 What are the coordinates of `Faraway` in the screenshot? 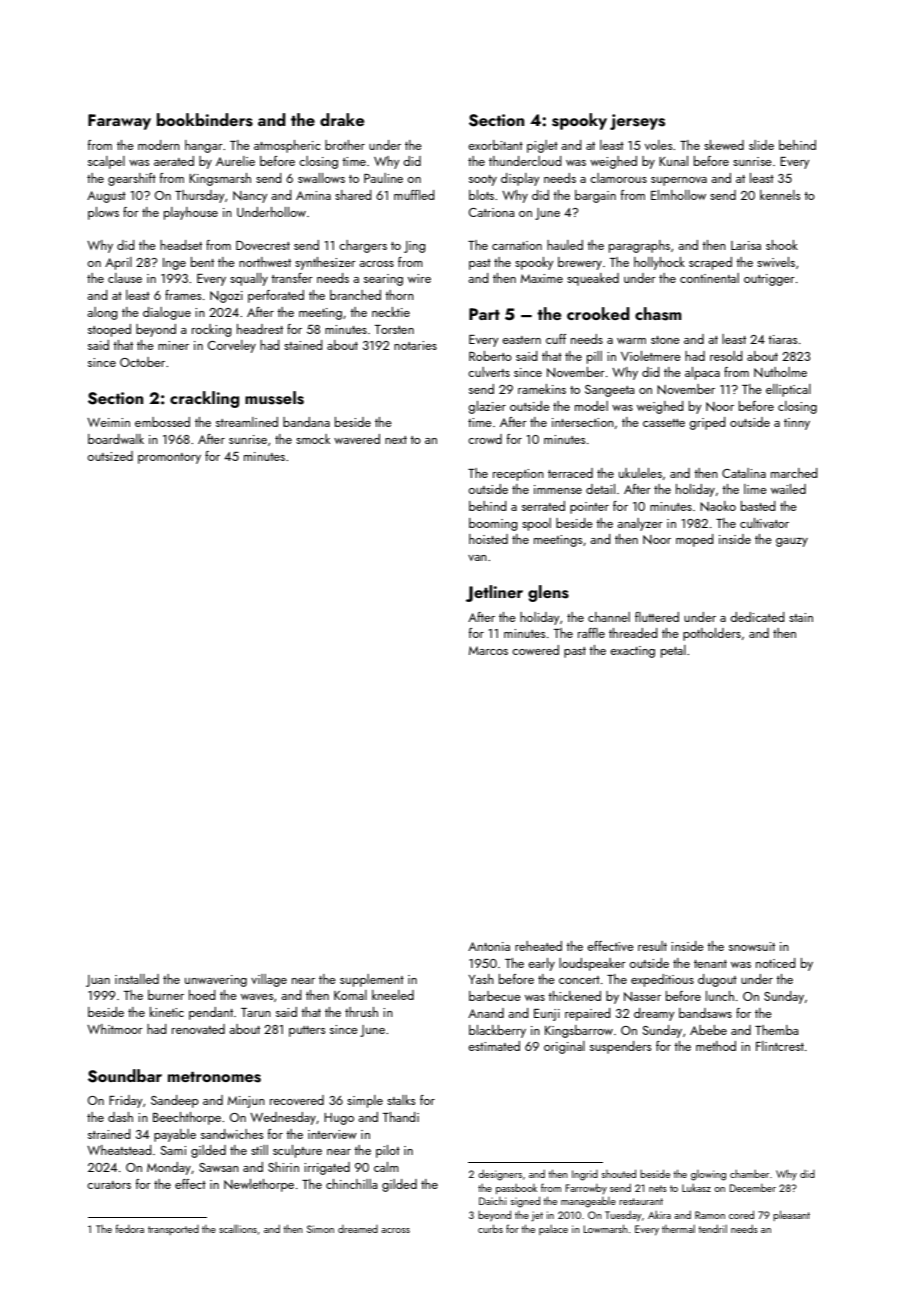 It's located at (119, 122).
